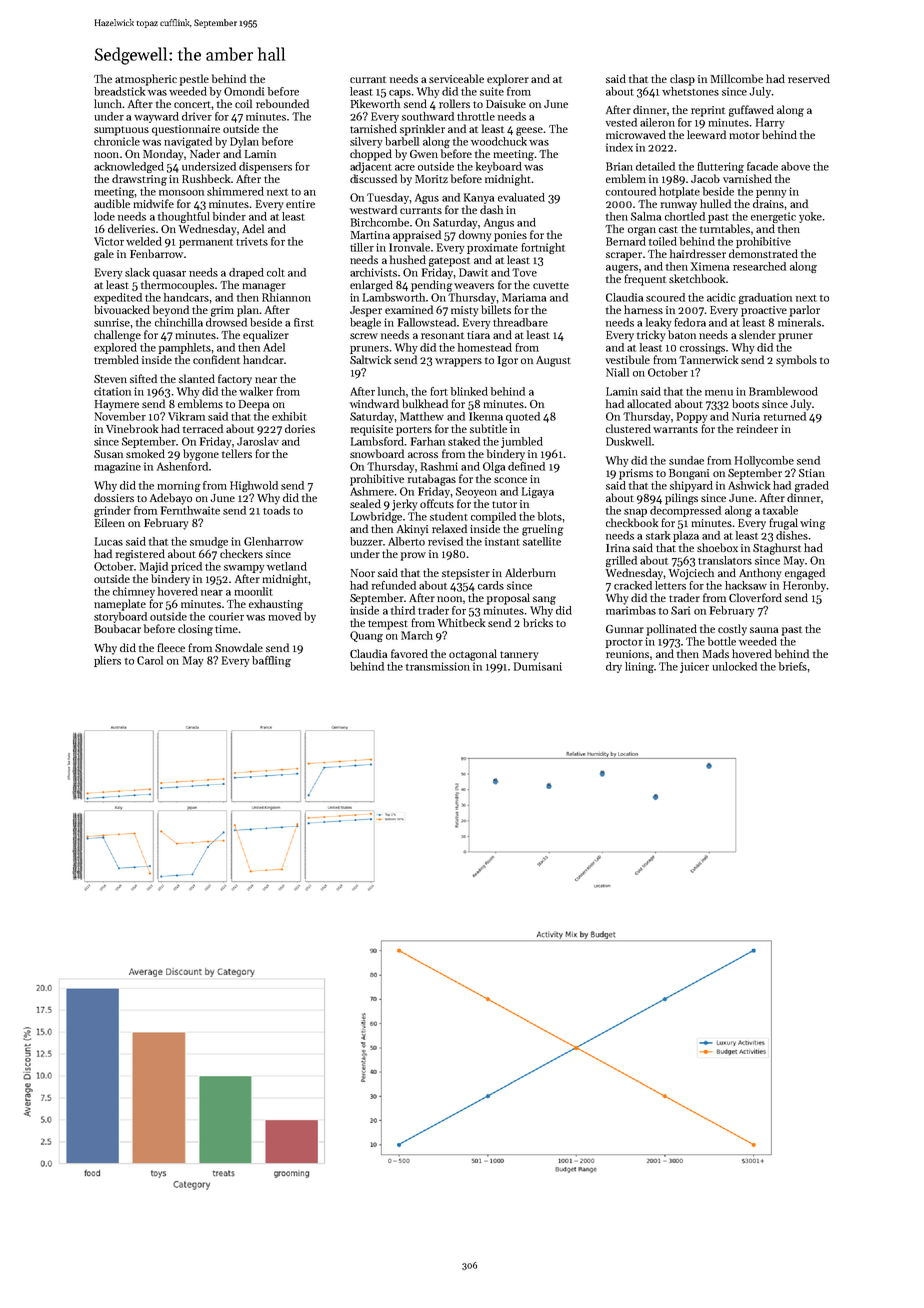 Image resolution: width=924 pixels, height=1308 pixels. I want to click on allocated, so click(649, 403).
